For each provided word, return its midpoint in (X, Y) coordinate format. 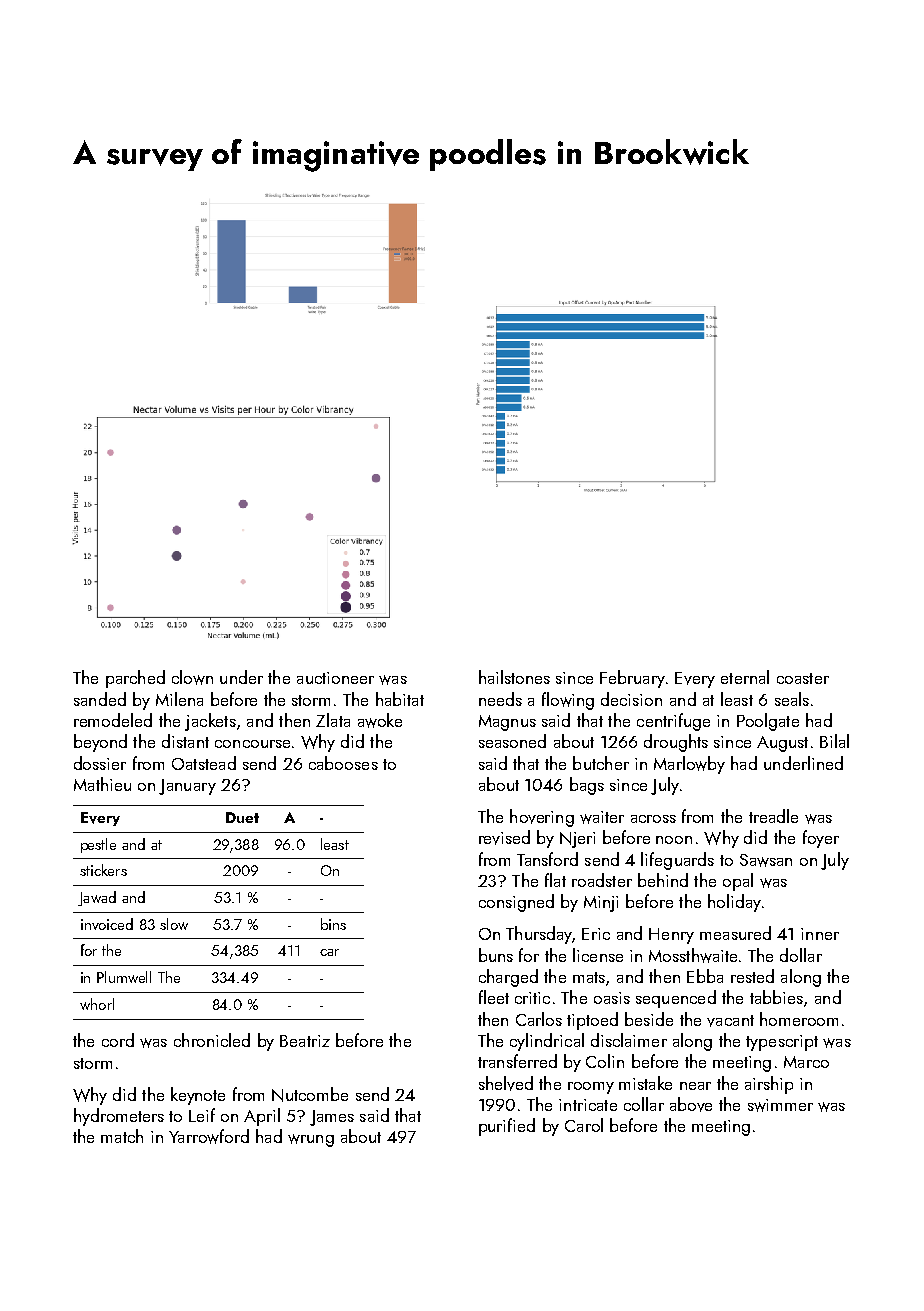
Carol (584, 1125)
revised (504, 837)
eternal (745, 677)
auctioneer (335, 678)
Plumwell (124, 977)
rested (752, 976)
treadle (773, 816)
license (598, 955)
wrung (311, 1140)
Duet (242, 817)
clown (192, 677)
